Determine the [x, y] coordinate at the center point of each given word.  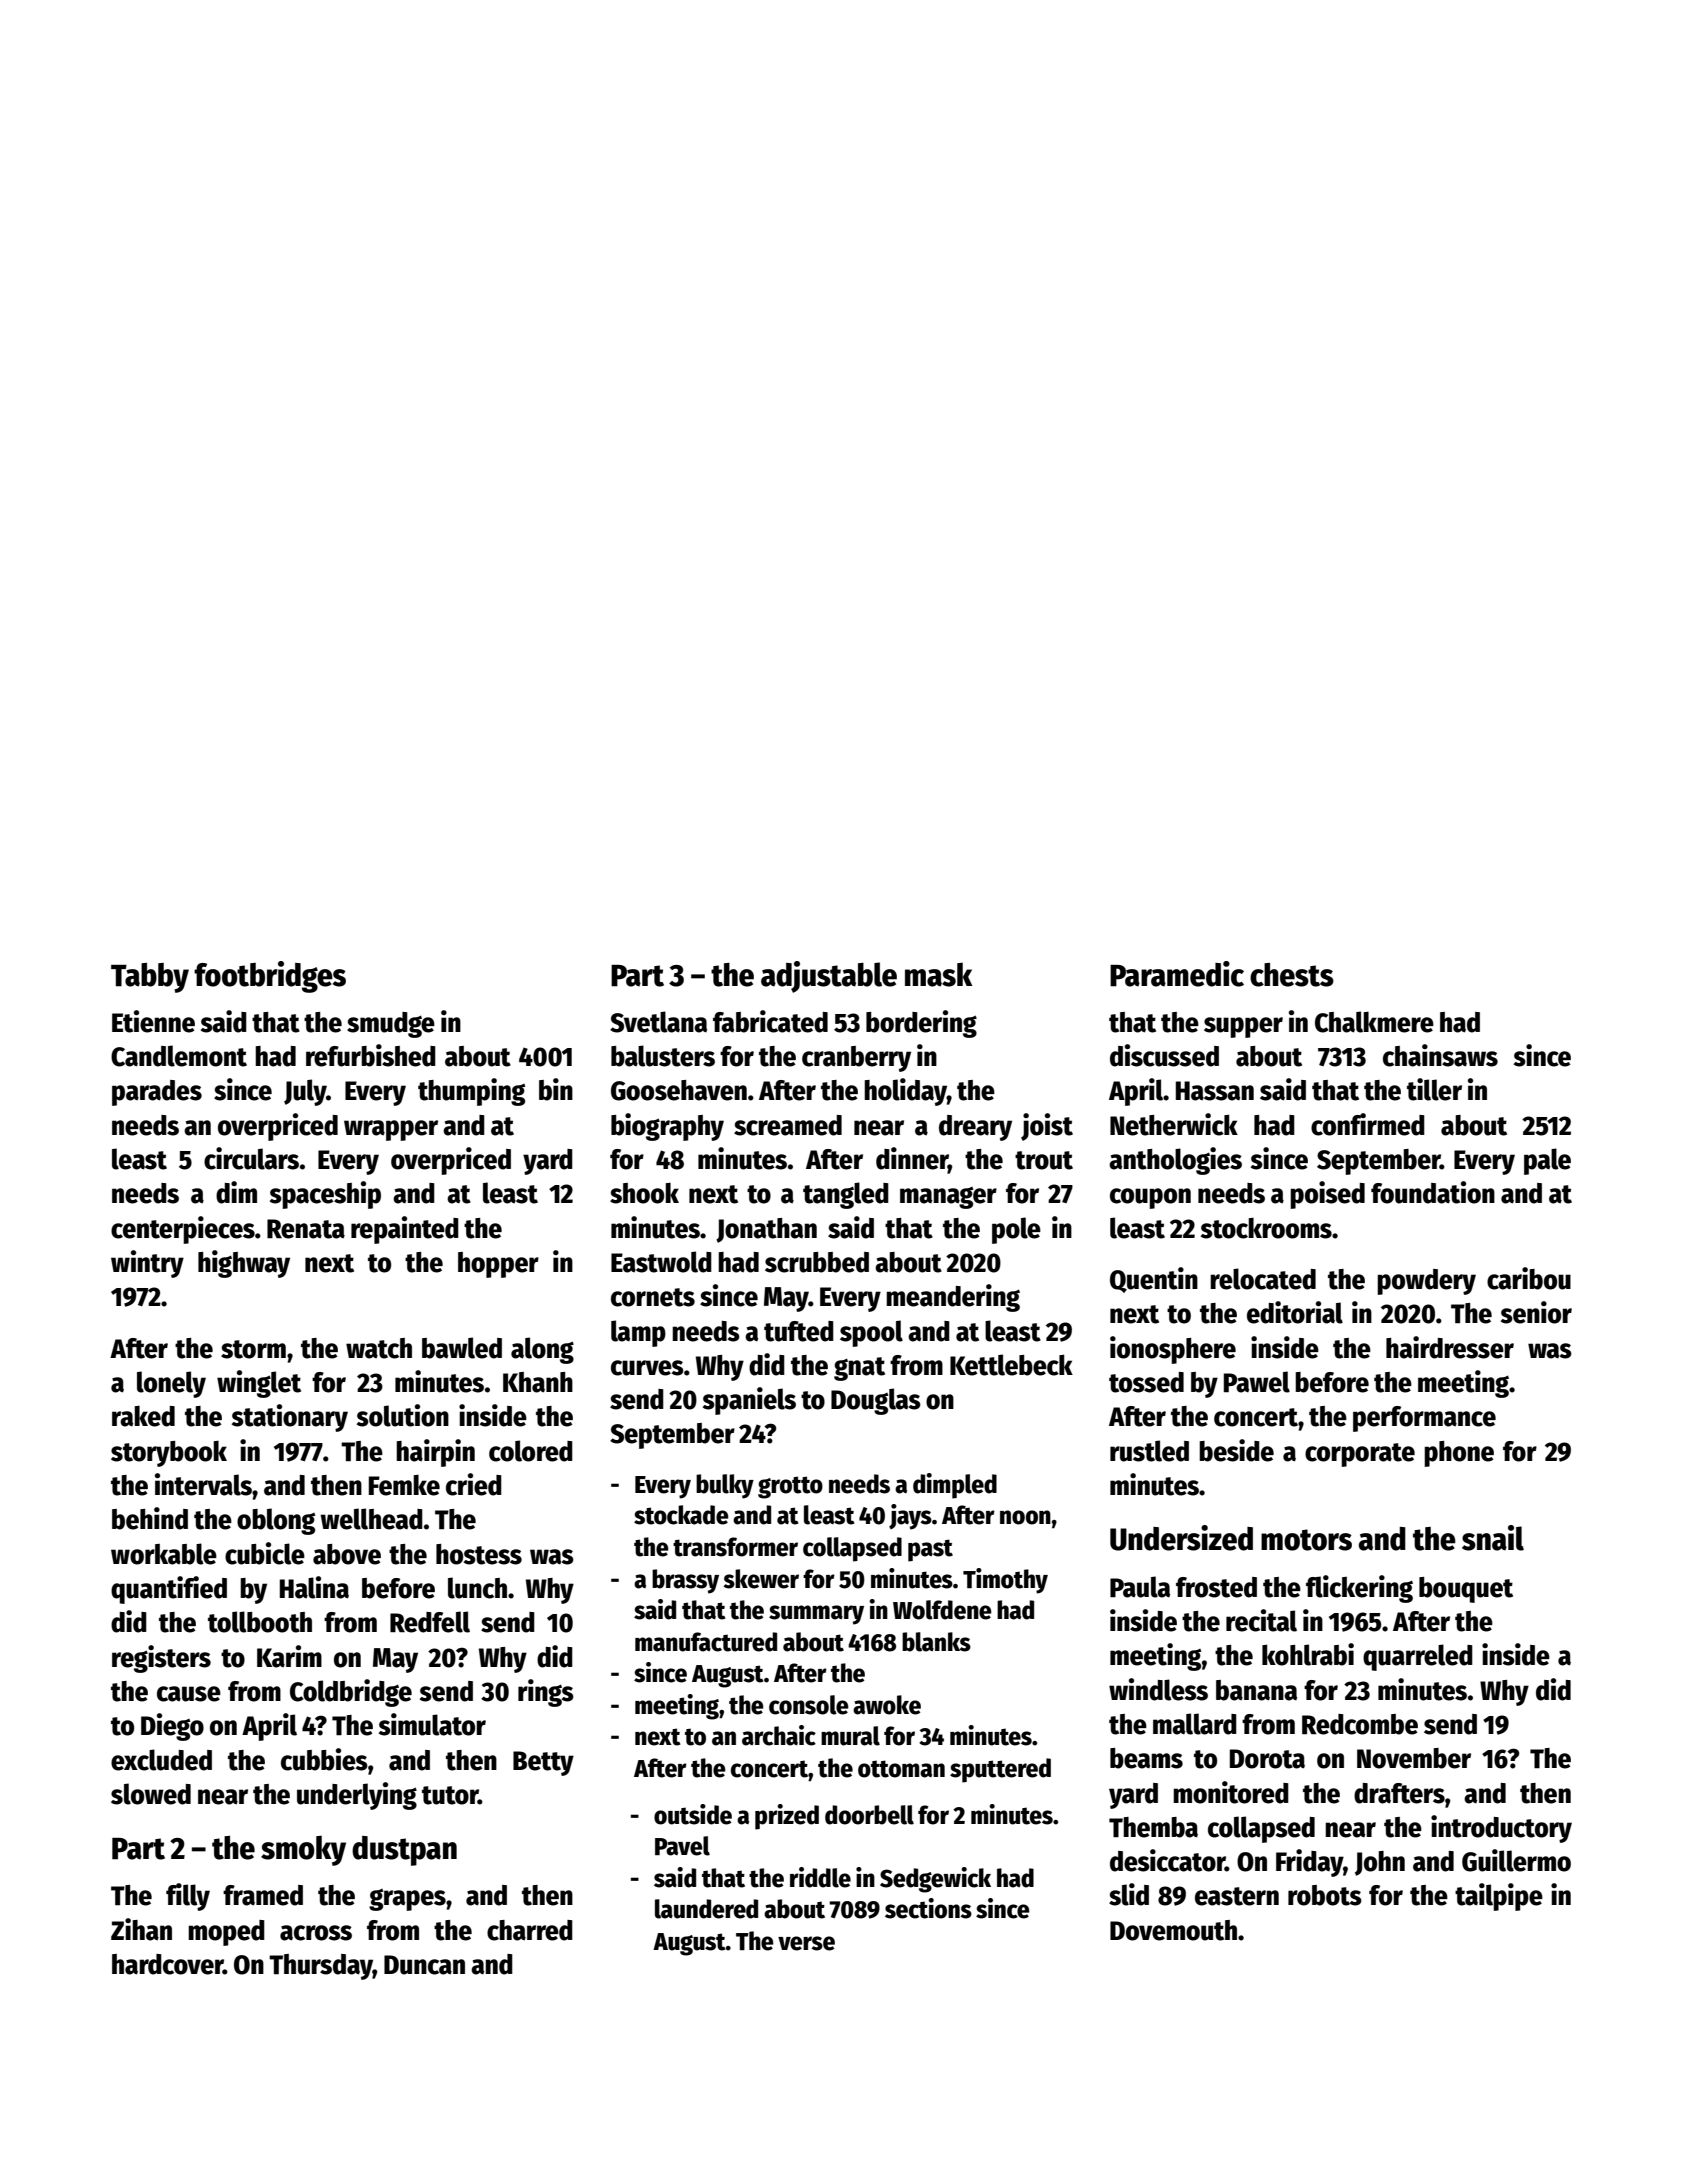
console [809, 1705]
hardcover [167, 1964]
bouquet [1466, 1590]
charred [530, 1930]
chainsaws [1440, 1055]
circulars [251, 1158]
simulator [432, 1724]
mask [939, 974]
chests [1292, 975]
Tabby [150, 978]
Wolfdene [942, 1610]
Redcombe [1360, 1724]
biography [667, 1127]
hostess [479, 1554]
